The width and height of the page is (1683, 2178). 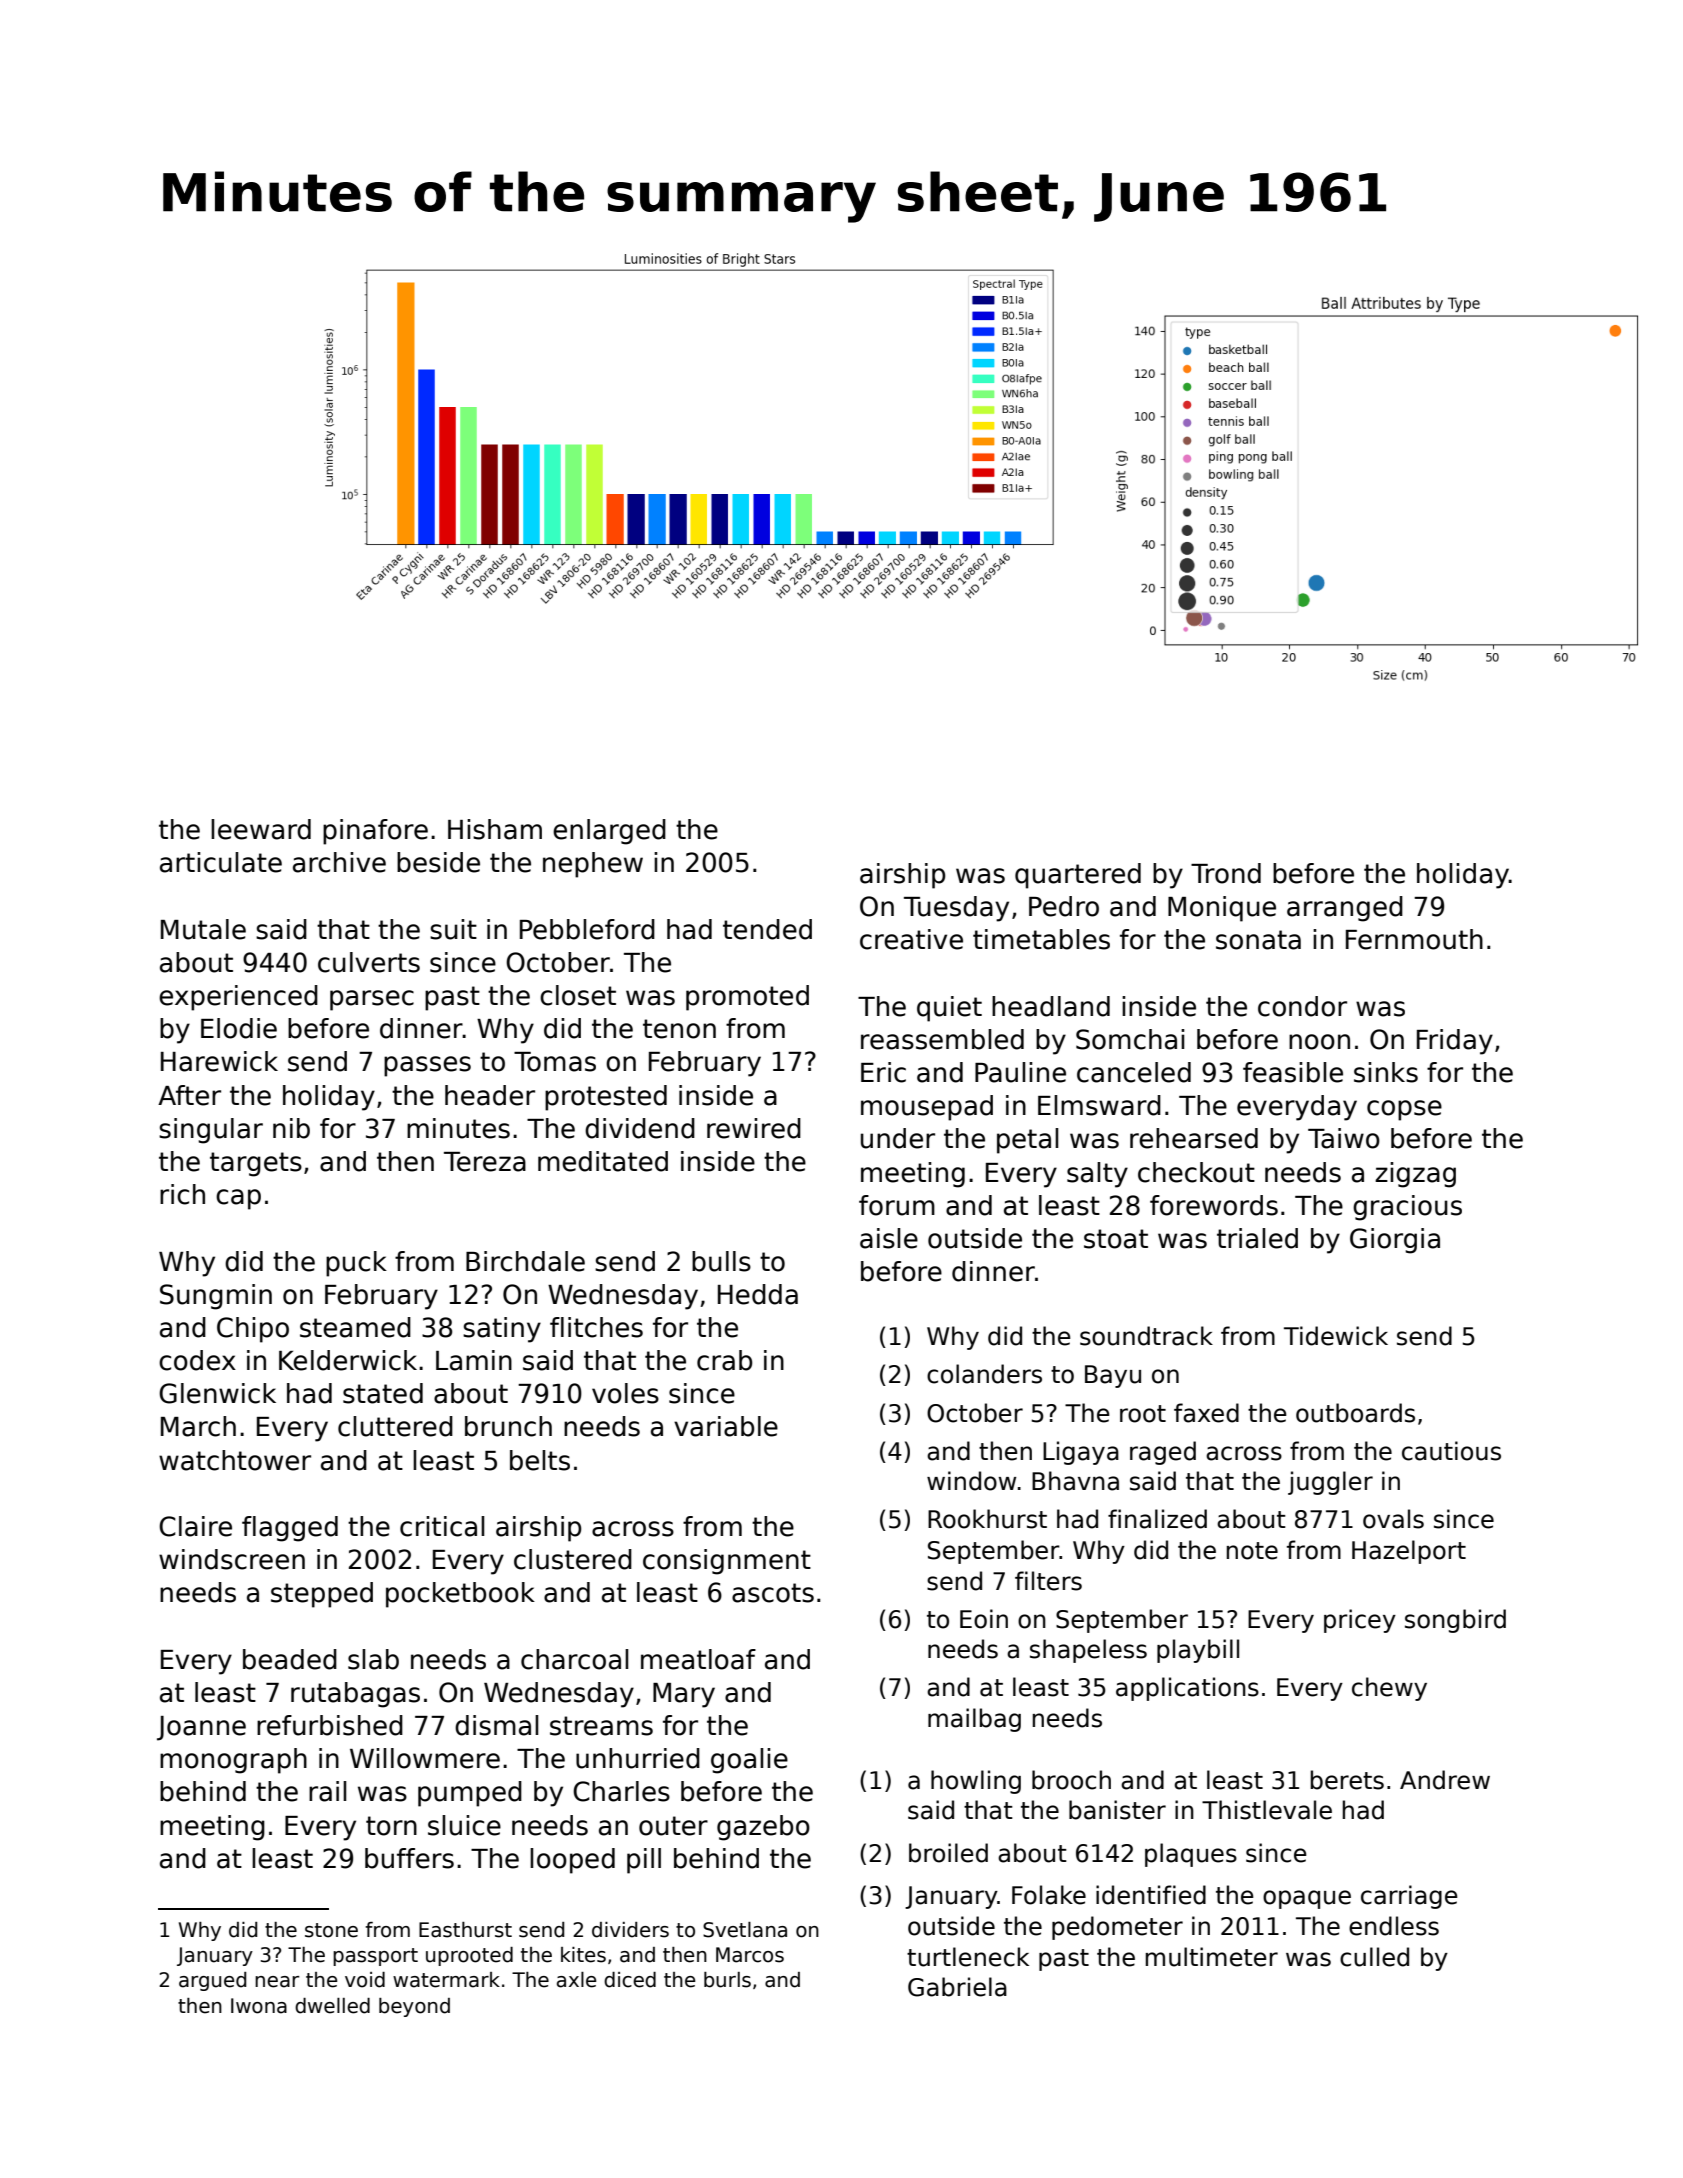 I want to click on Trond, so click(x=1226, y=873).
